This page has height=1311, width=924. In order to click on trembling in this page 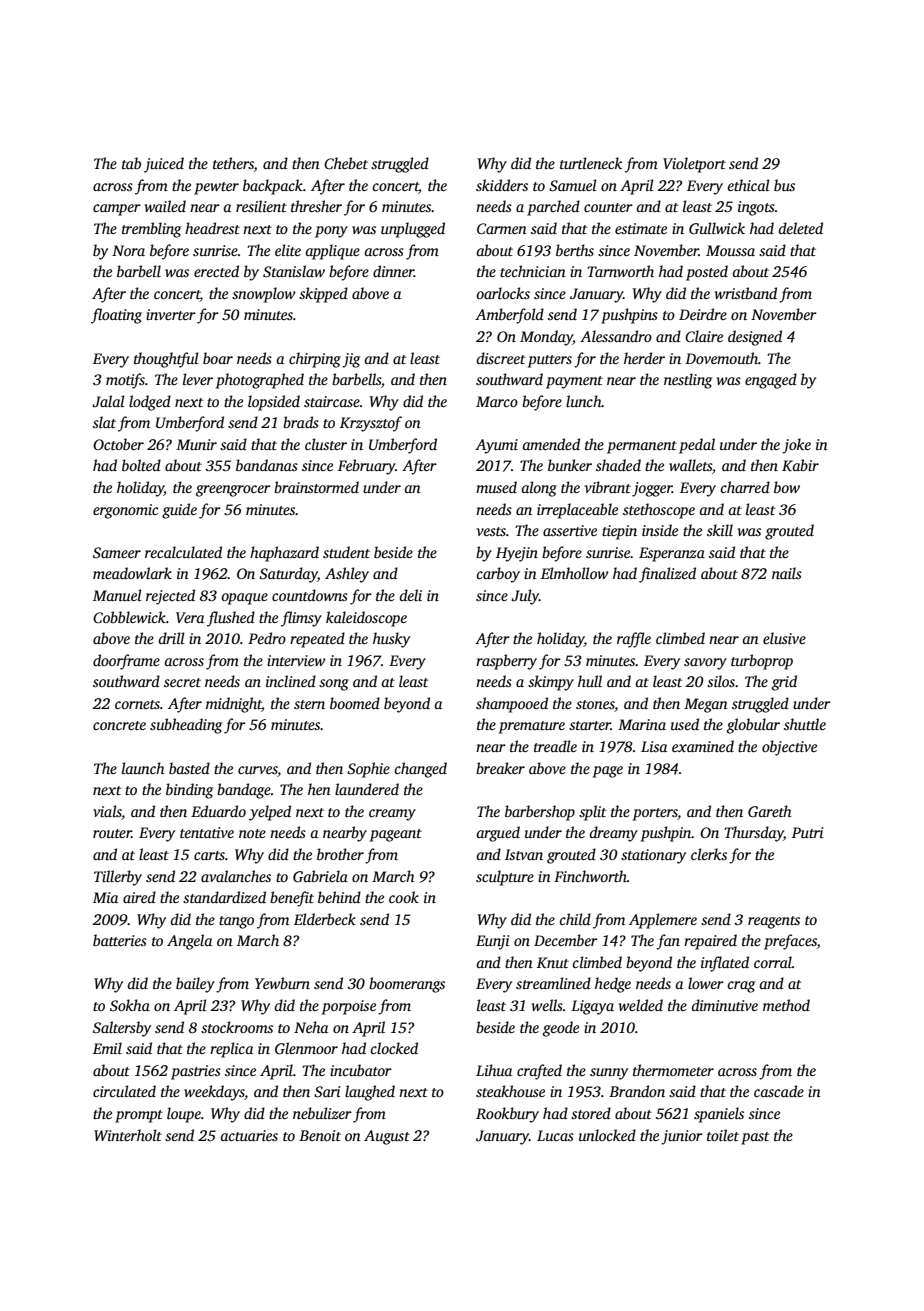, I will do `click(151, 230)`.
